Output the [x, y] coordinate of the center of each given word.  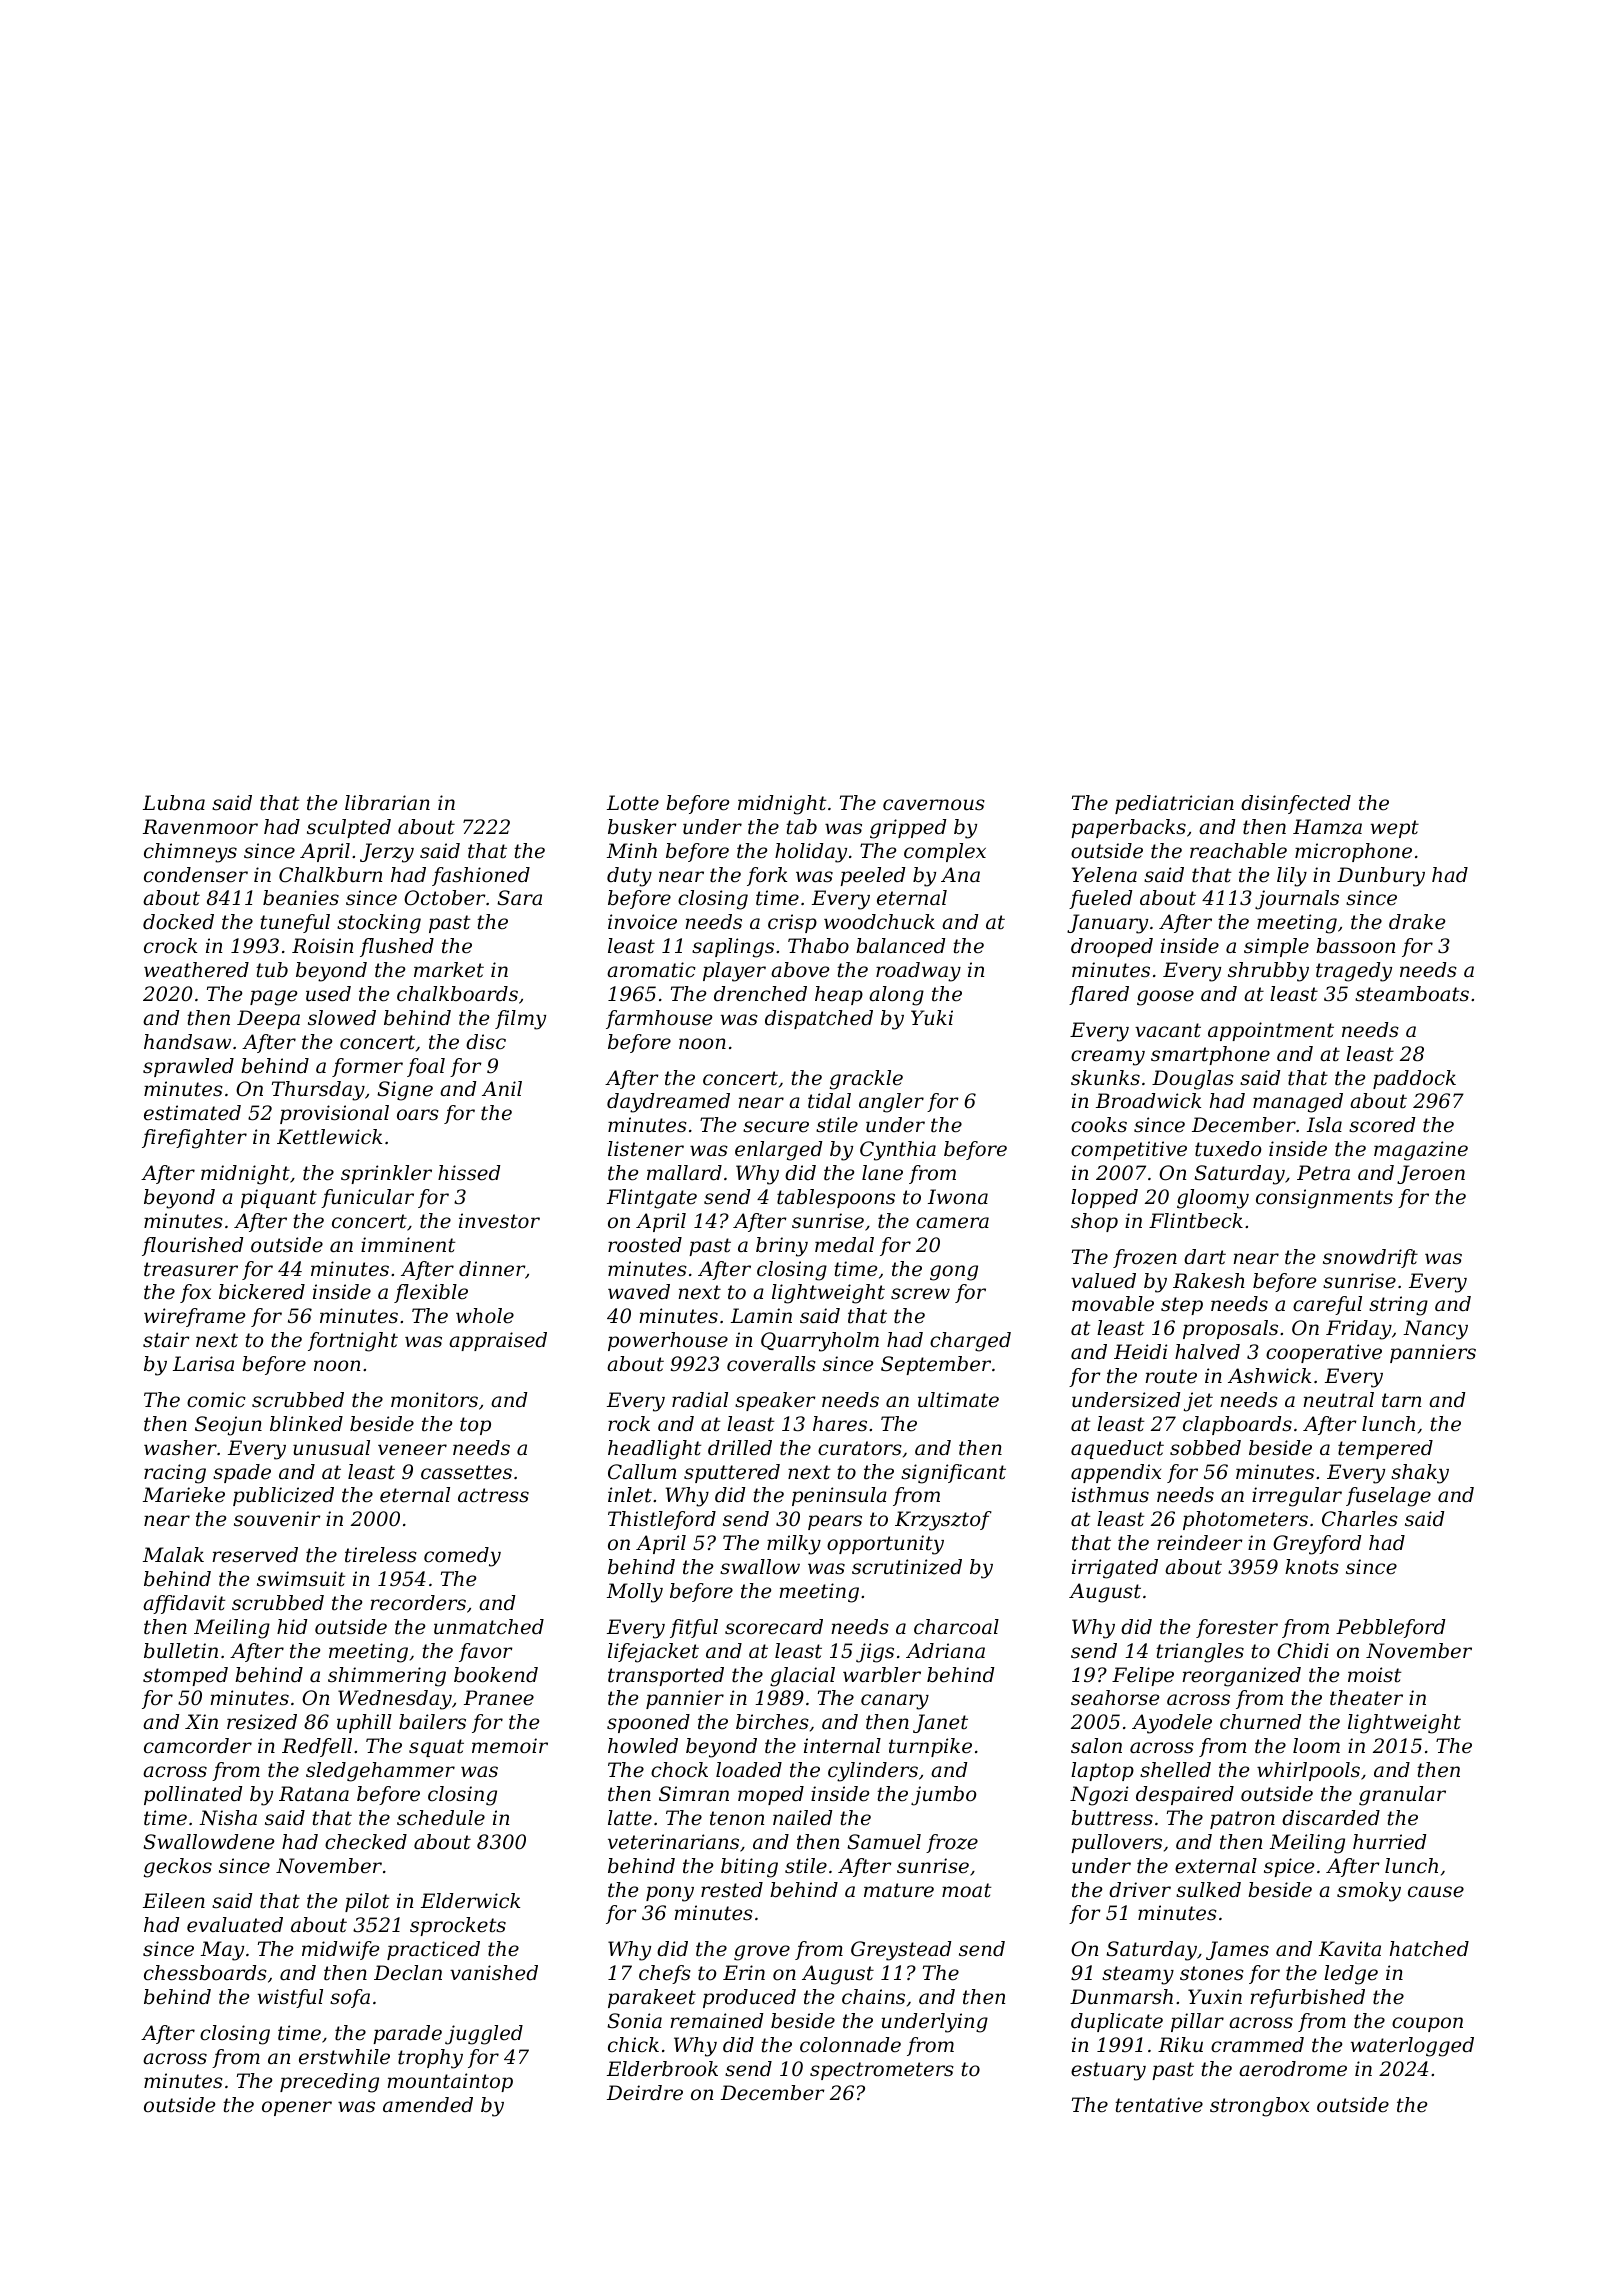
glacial [802, 1677]
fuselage [1388, 1497]
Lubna [174, 803]
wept [1394, 829]
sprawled [188, 1067]
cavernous [934, 805]
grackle [866, 1080]
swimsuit [301, 1579]
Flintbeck [1196, 1221]
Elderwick [470, 1901]
